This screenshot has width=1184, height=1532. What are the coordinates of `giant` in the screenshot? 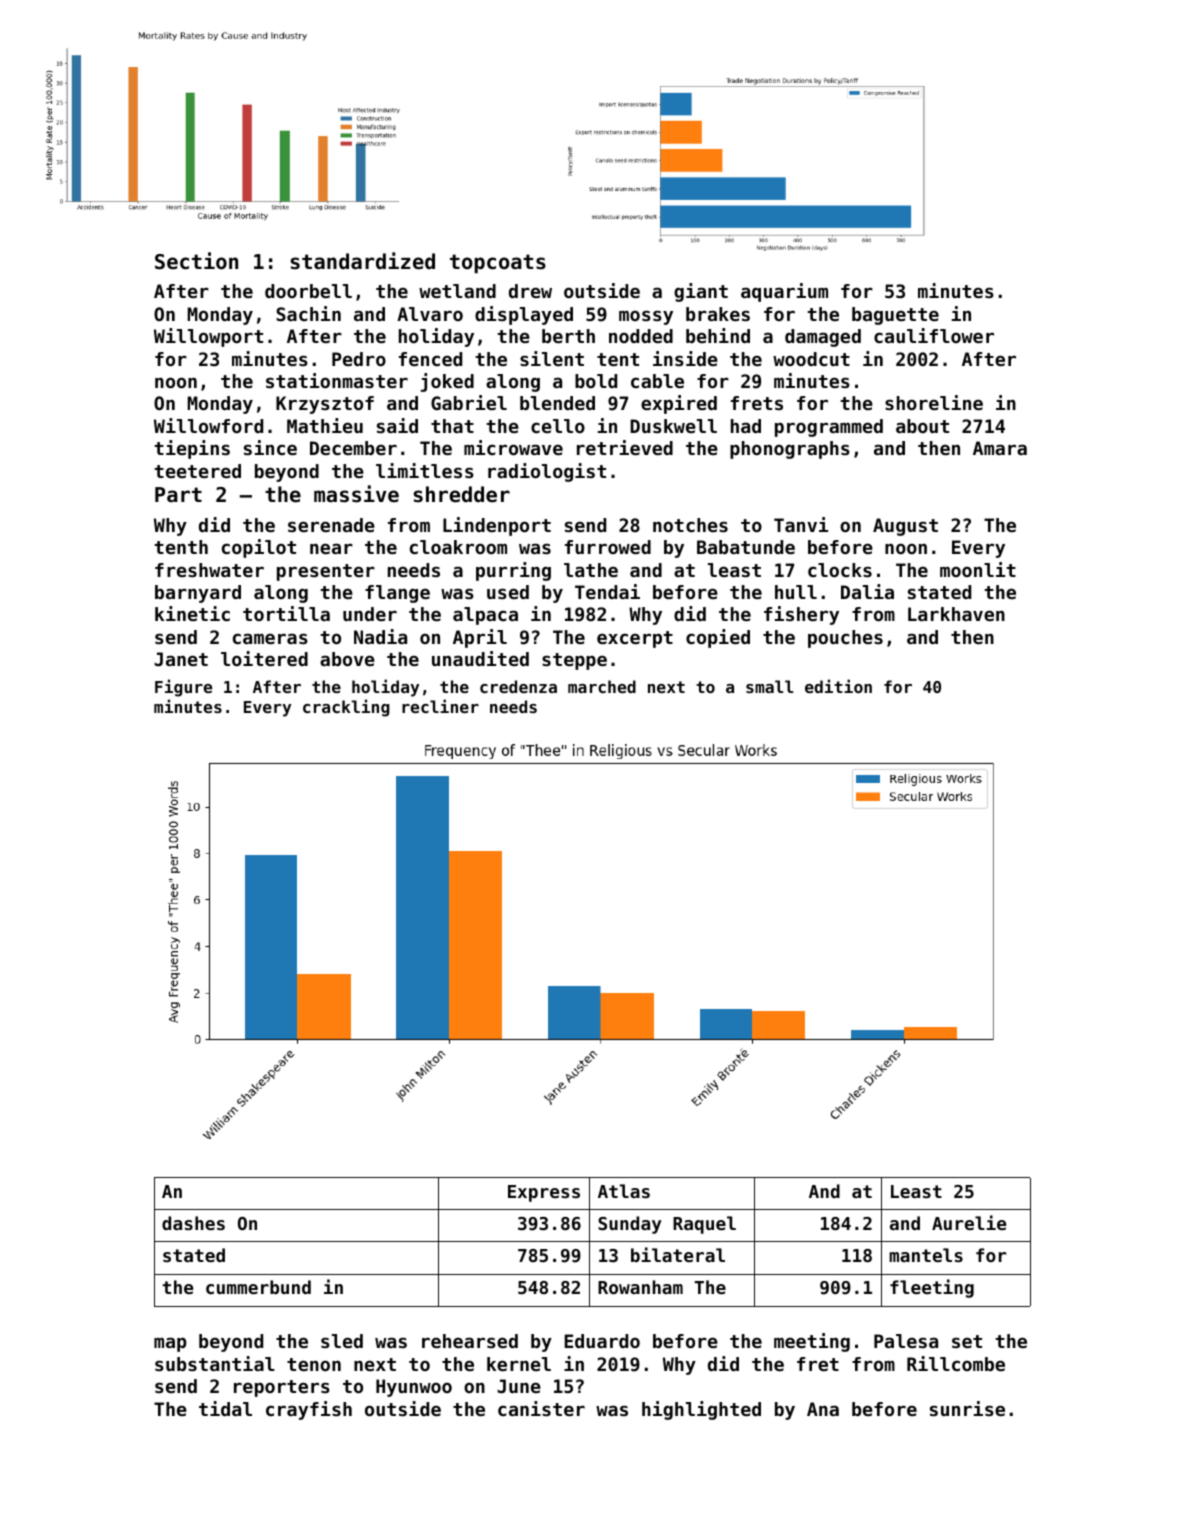 It's located at (701, 292).
